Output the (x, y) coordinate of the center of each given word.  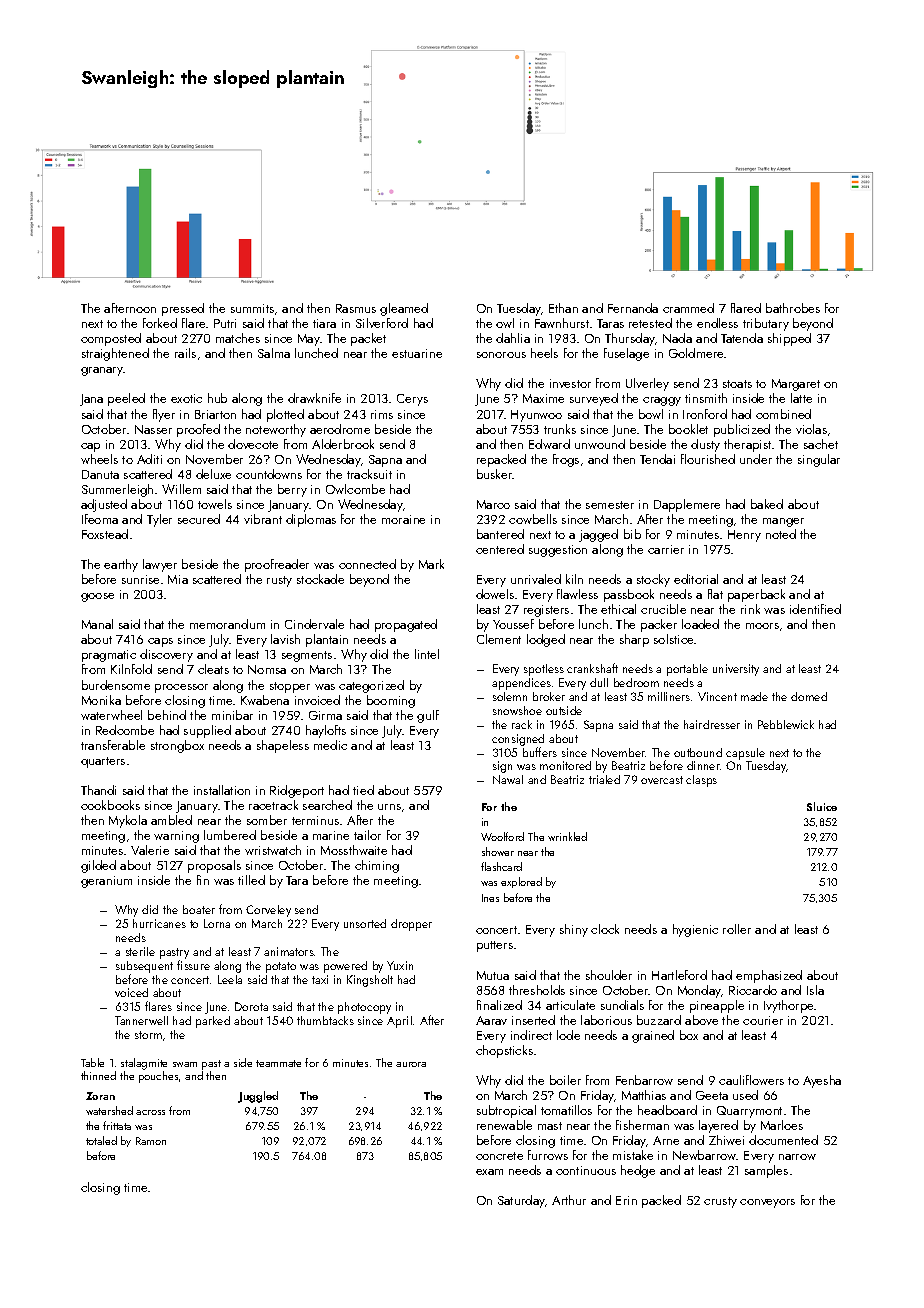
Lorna (217, 923)
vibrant (263, 519)
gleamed (404, 309)
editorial (696, 579)
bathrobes (793, 308)
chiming (377, 866)
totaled (101, 1140)
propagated (406, 625)
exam (489, 1172)
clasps (701, 781)
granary (102, 371)
